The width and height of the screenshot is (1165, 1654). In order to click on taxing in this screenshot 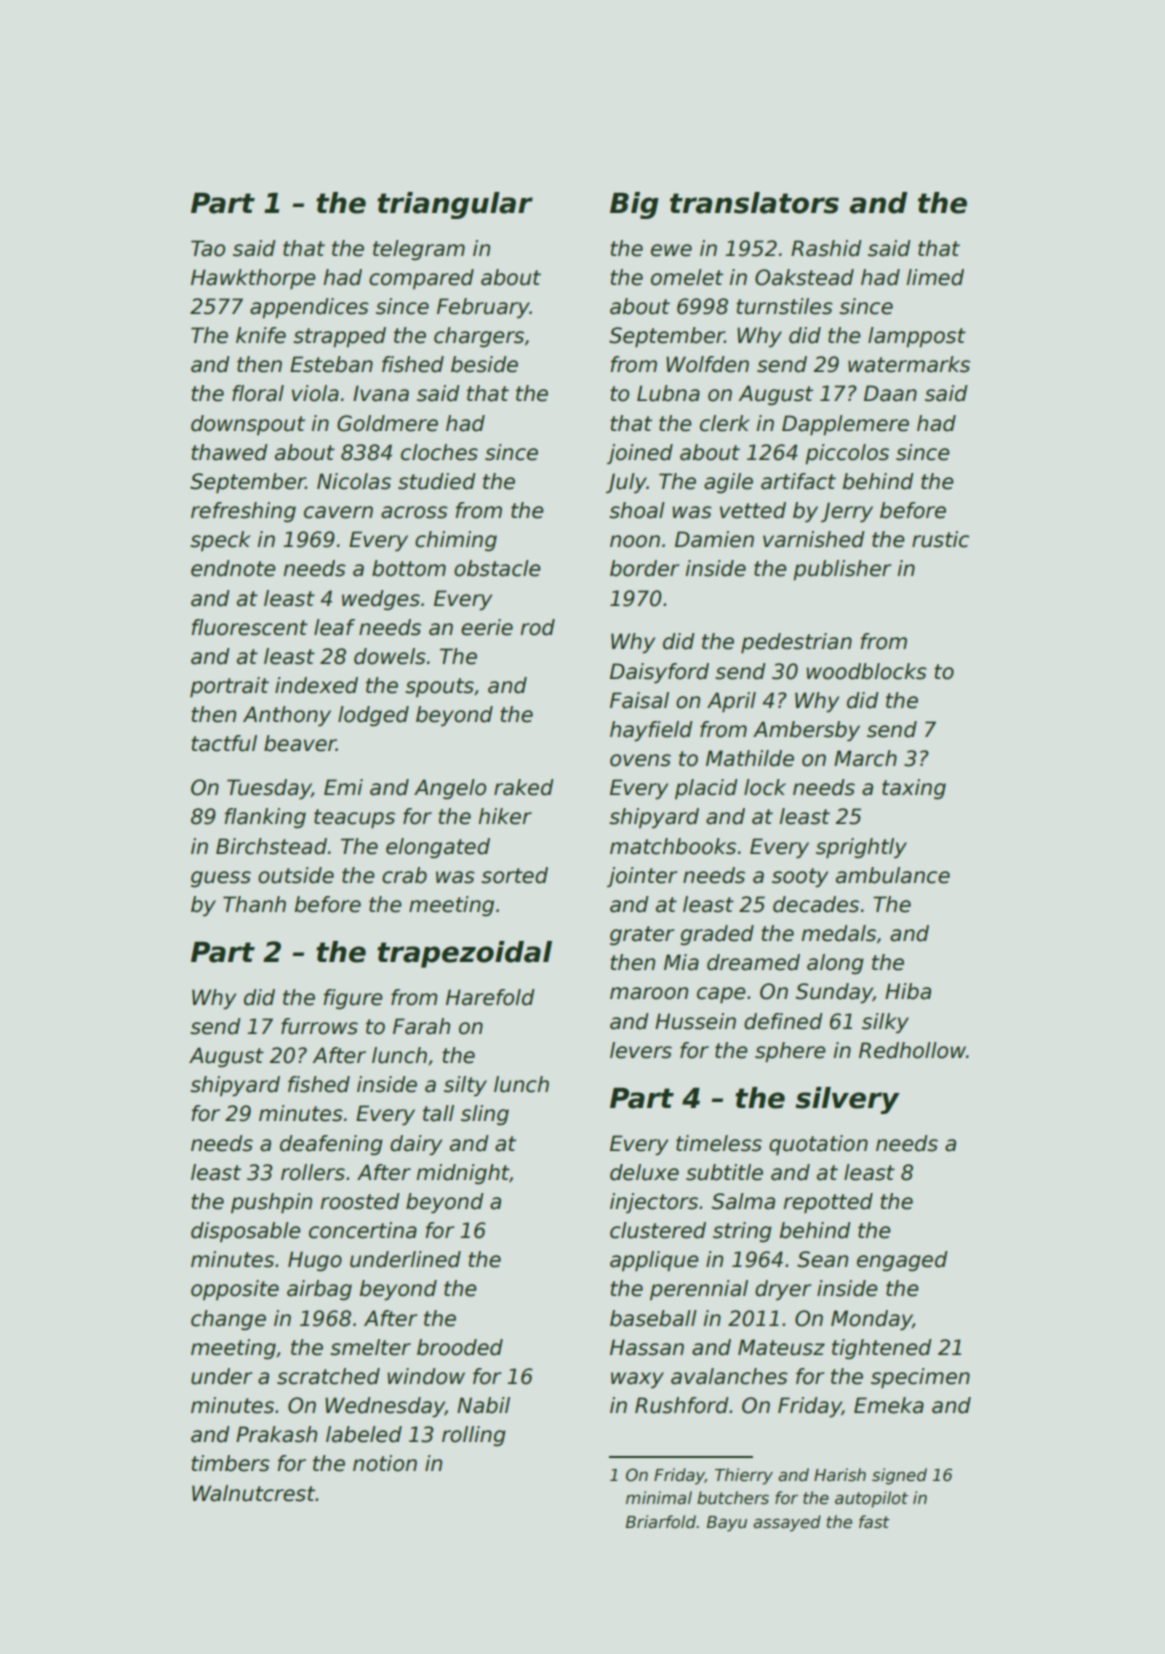, I will do `click(914, 789)`.
